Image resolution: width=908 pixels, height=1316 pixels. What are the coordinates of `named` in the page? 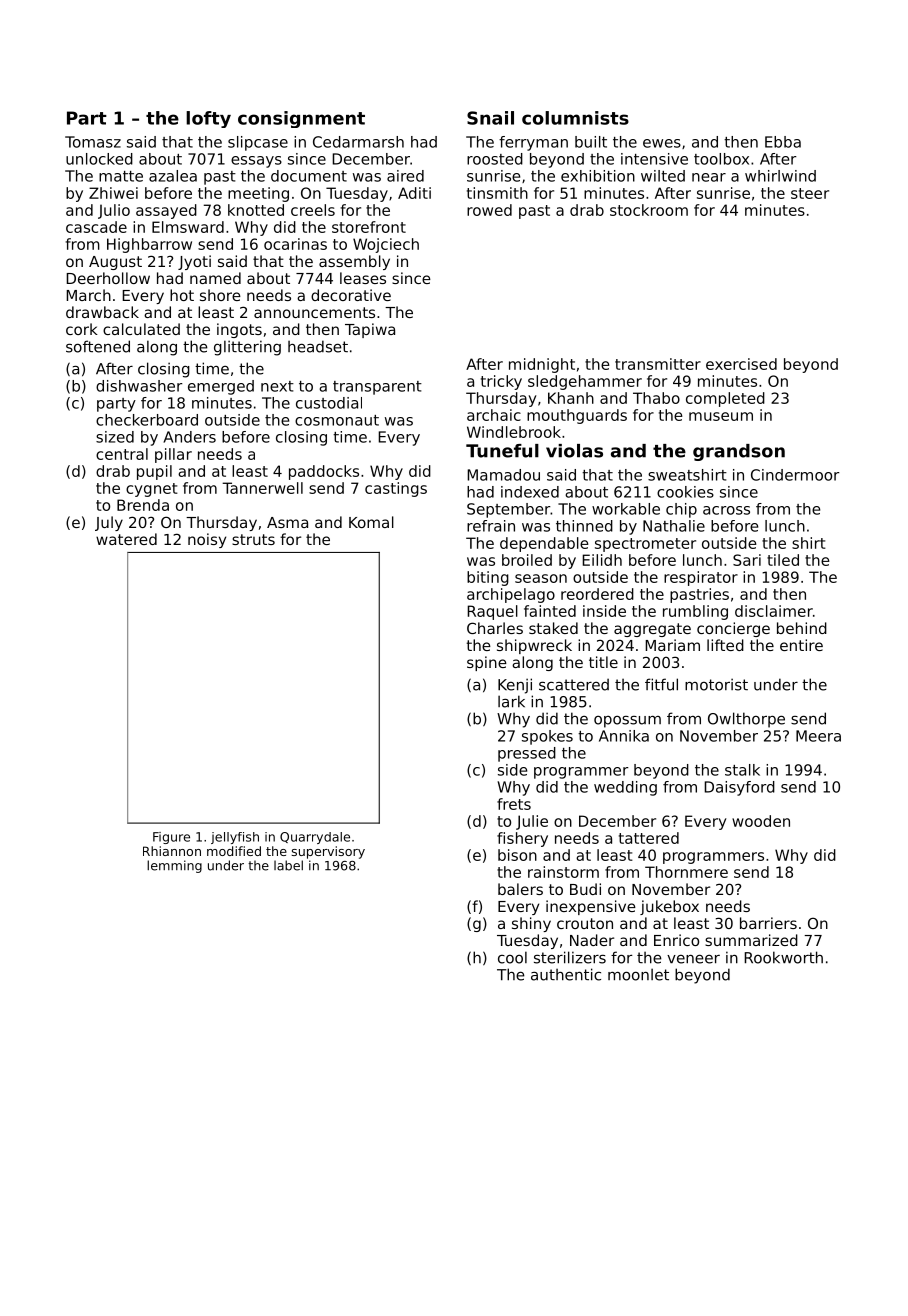 It's located at (215, 278).
